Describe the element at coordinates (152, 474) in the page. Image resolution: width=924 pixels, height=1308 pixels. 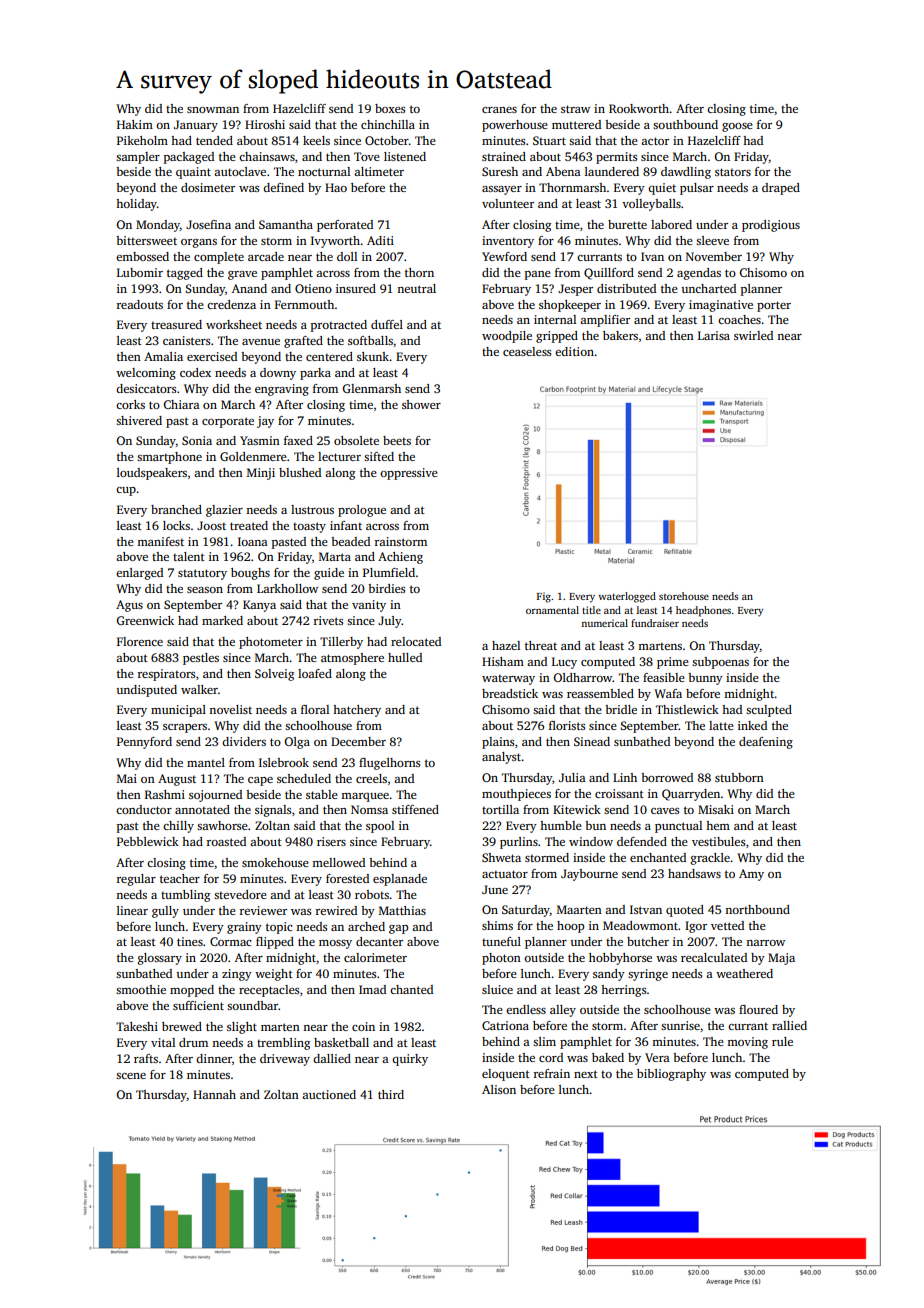
I see `loudspeakers` at that location.
